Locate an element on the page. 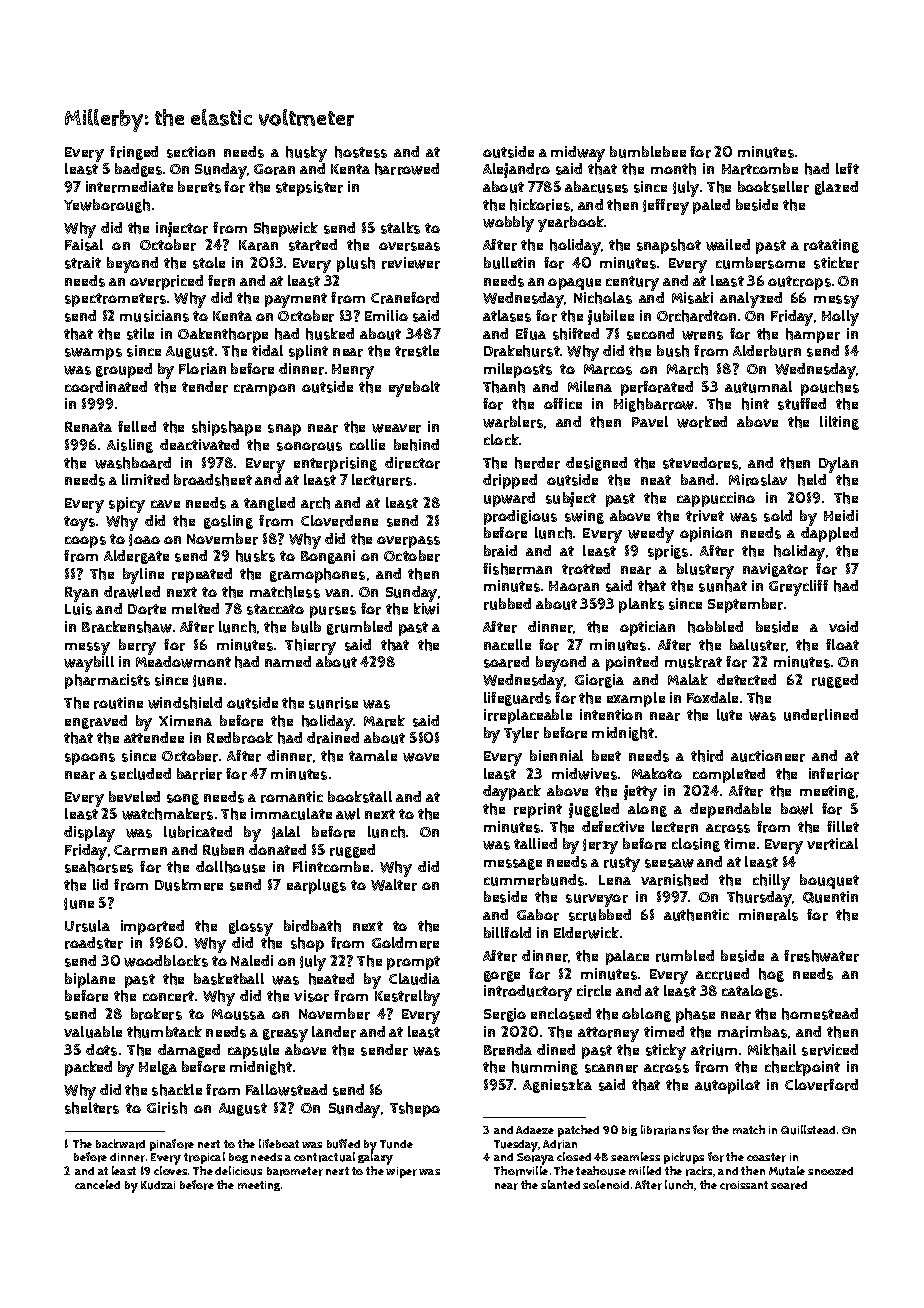 The height and width of the document is (1308, 924). pouches is located at coordinates (830, 388).
